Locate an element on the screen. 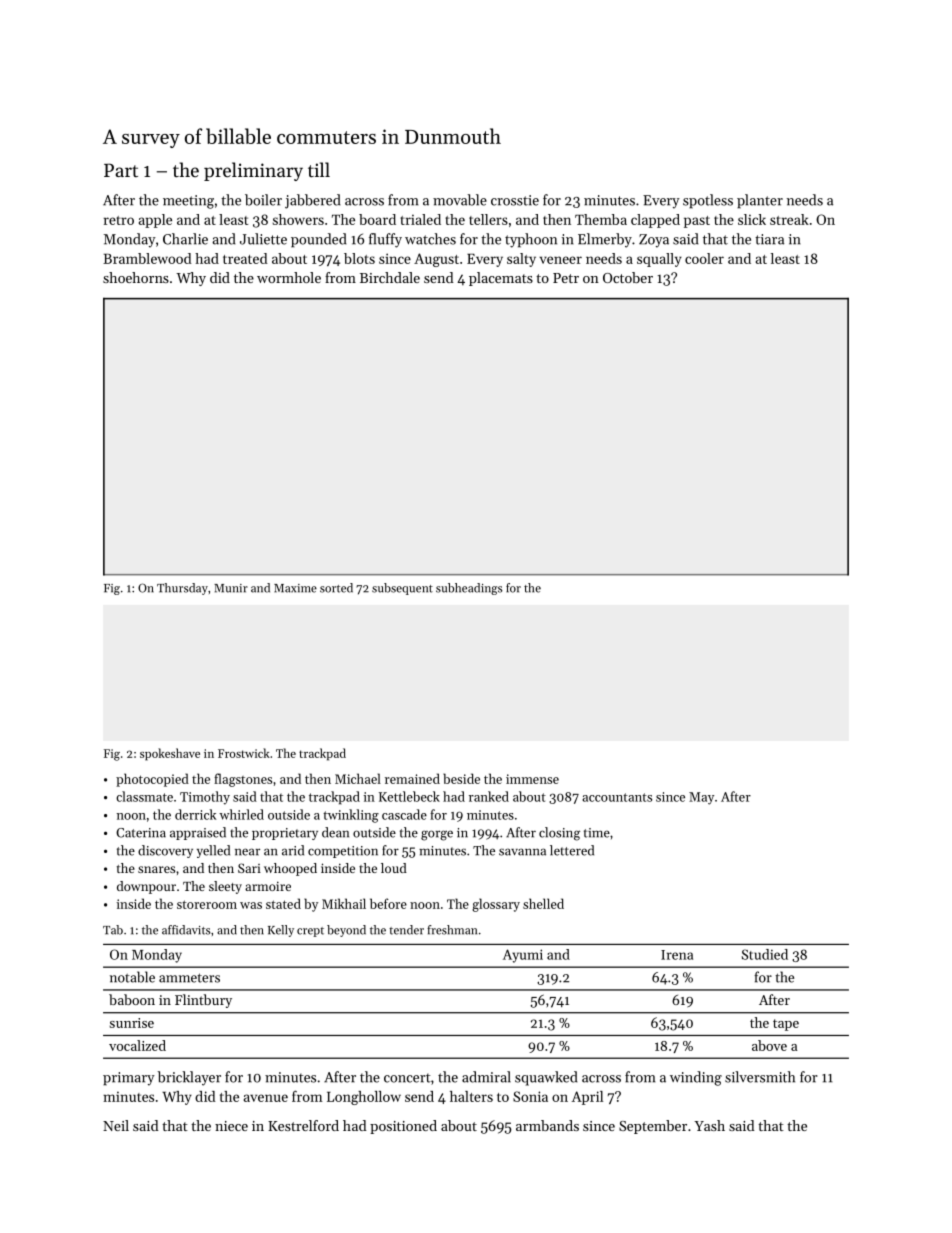 The image size is (952, 1233). shoehorns is located at coordinates (136, 277).
